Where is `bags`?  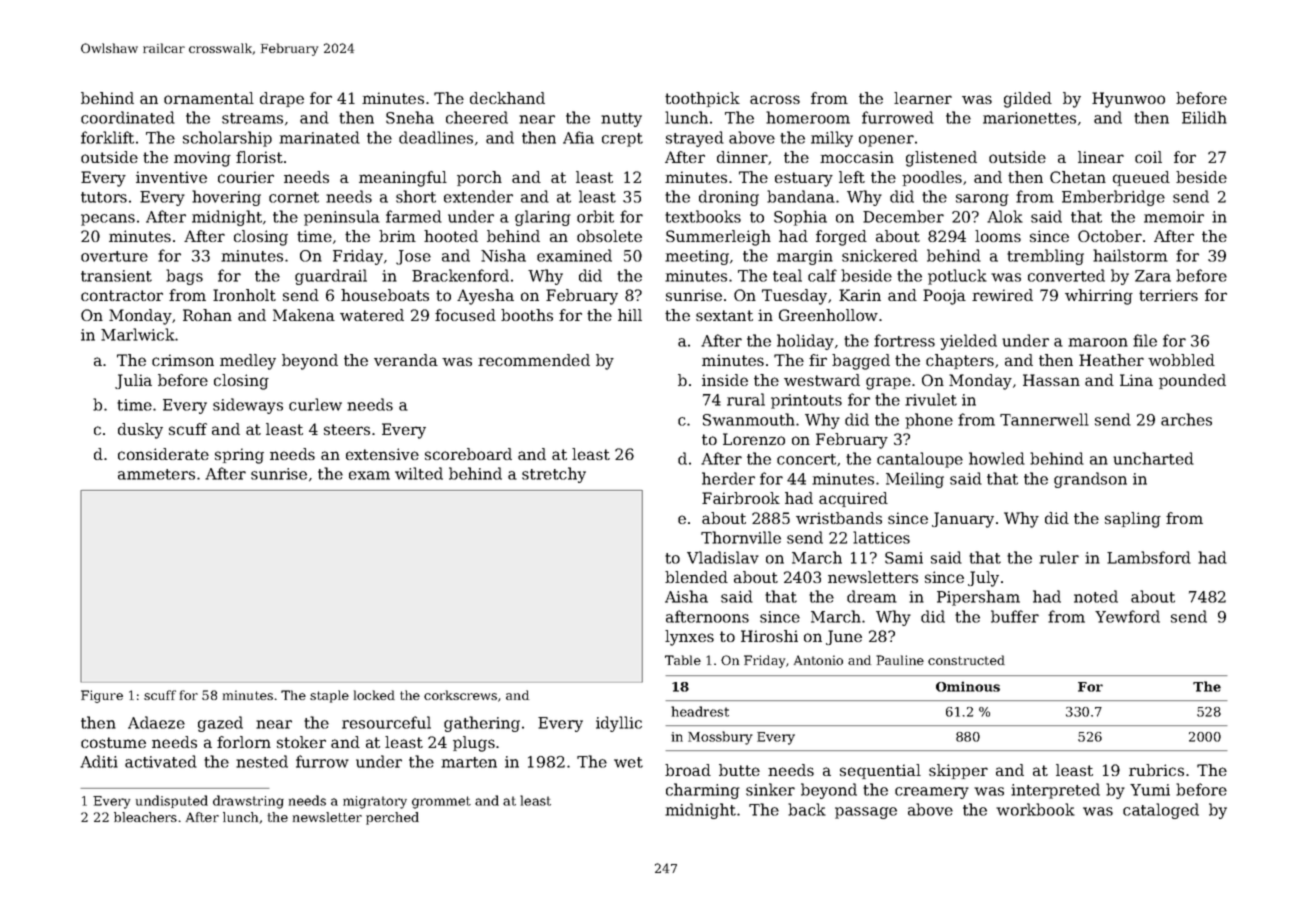
bags is located at coordinates (184, 277).
